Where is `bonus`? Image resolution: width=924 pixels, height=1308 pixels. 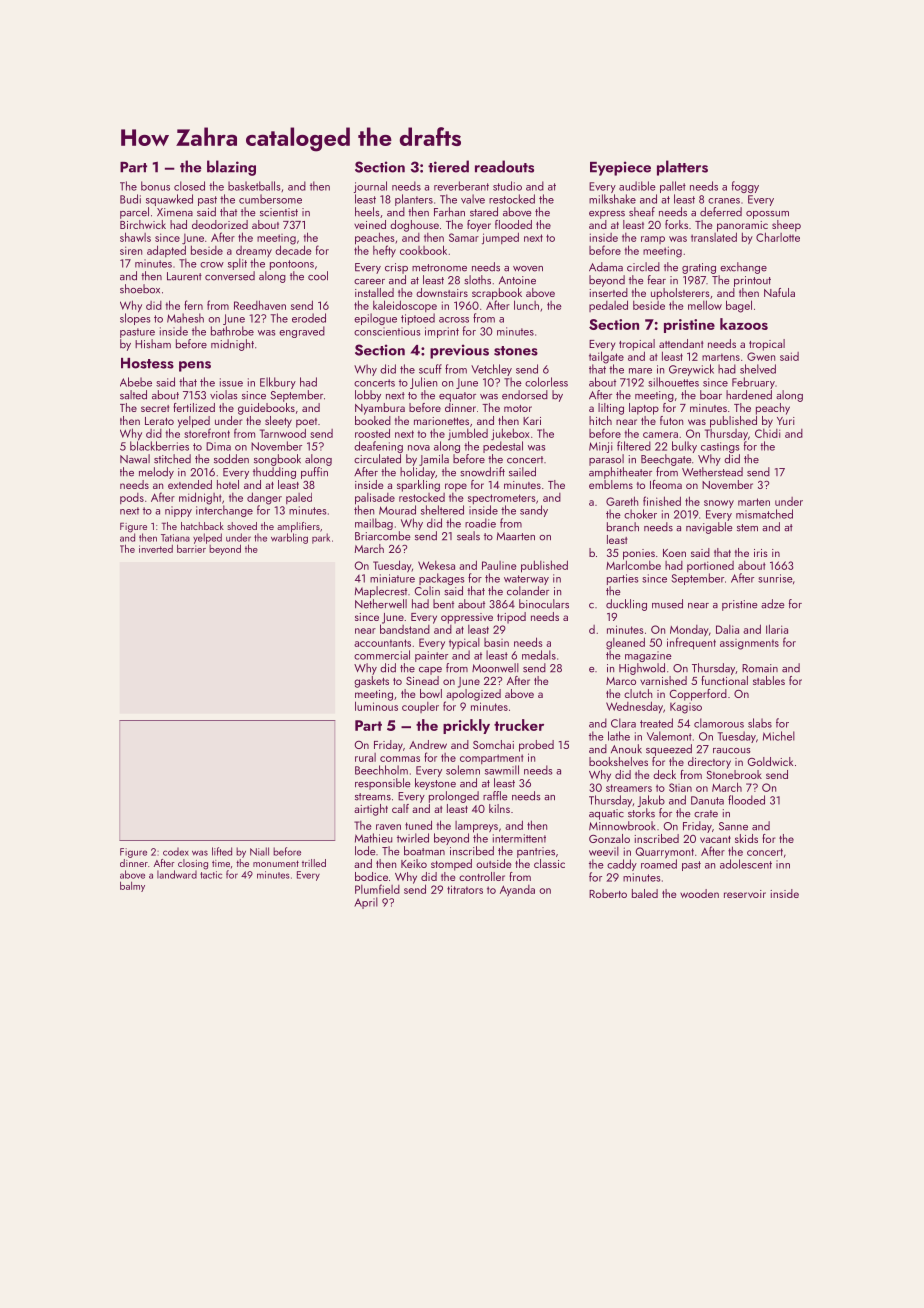 bonus is located at coordinates (155, 186).
